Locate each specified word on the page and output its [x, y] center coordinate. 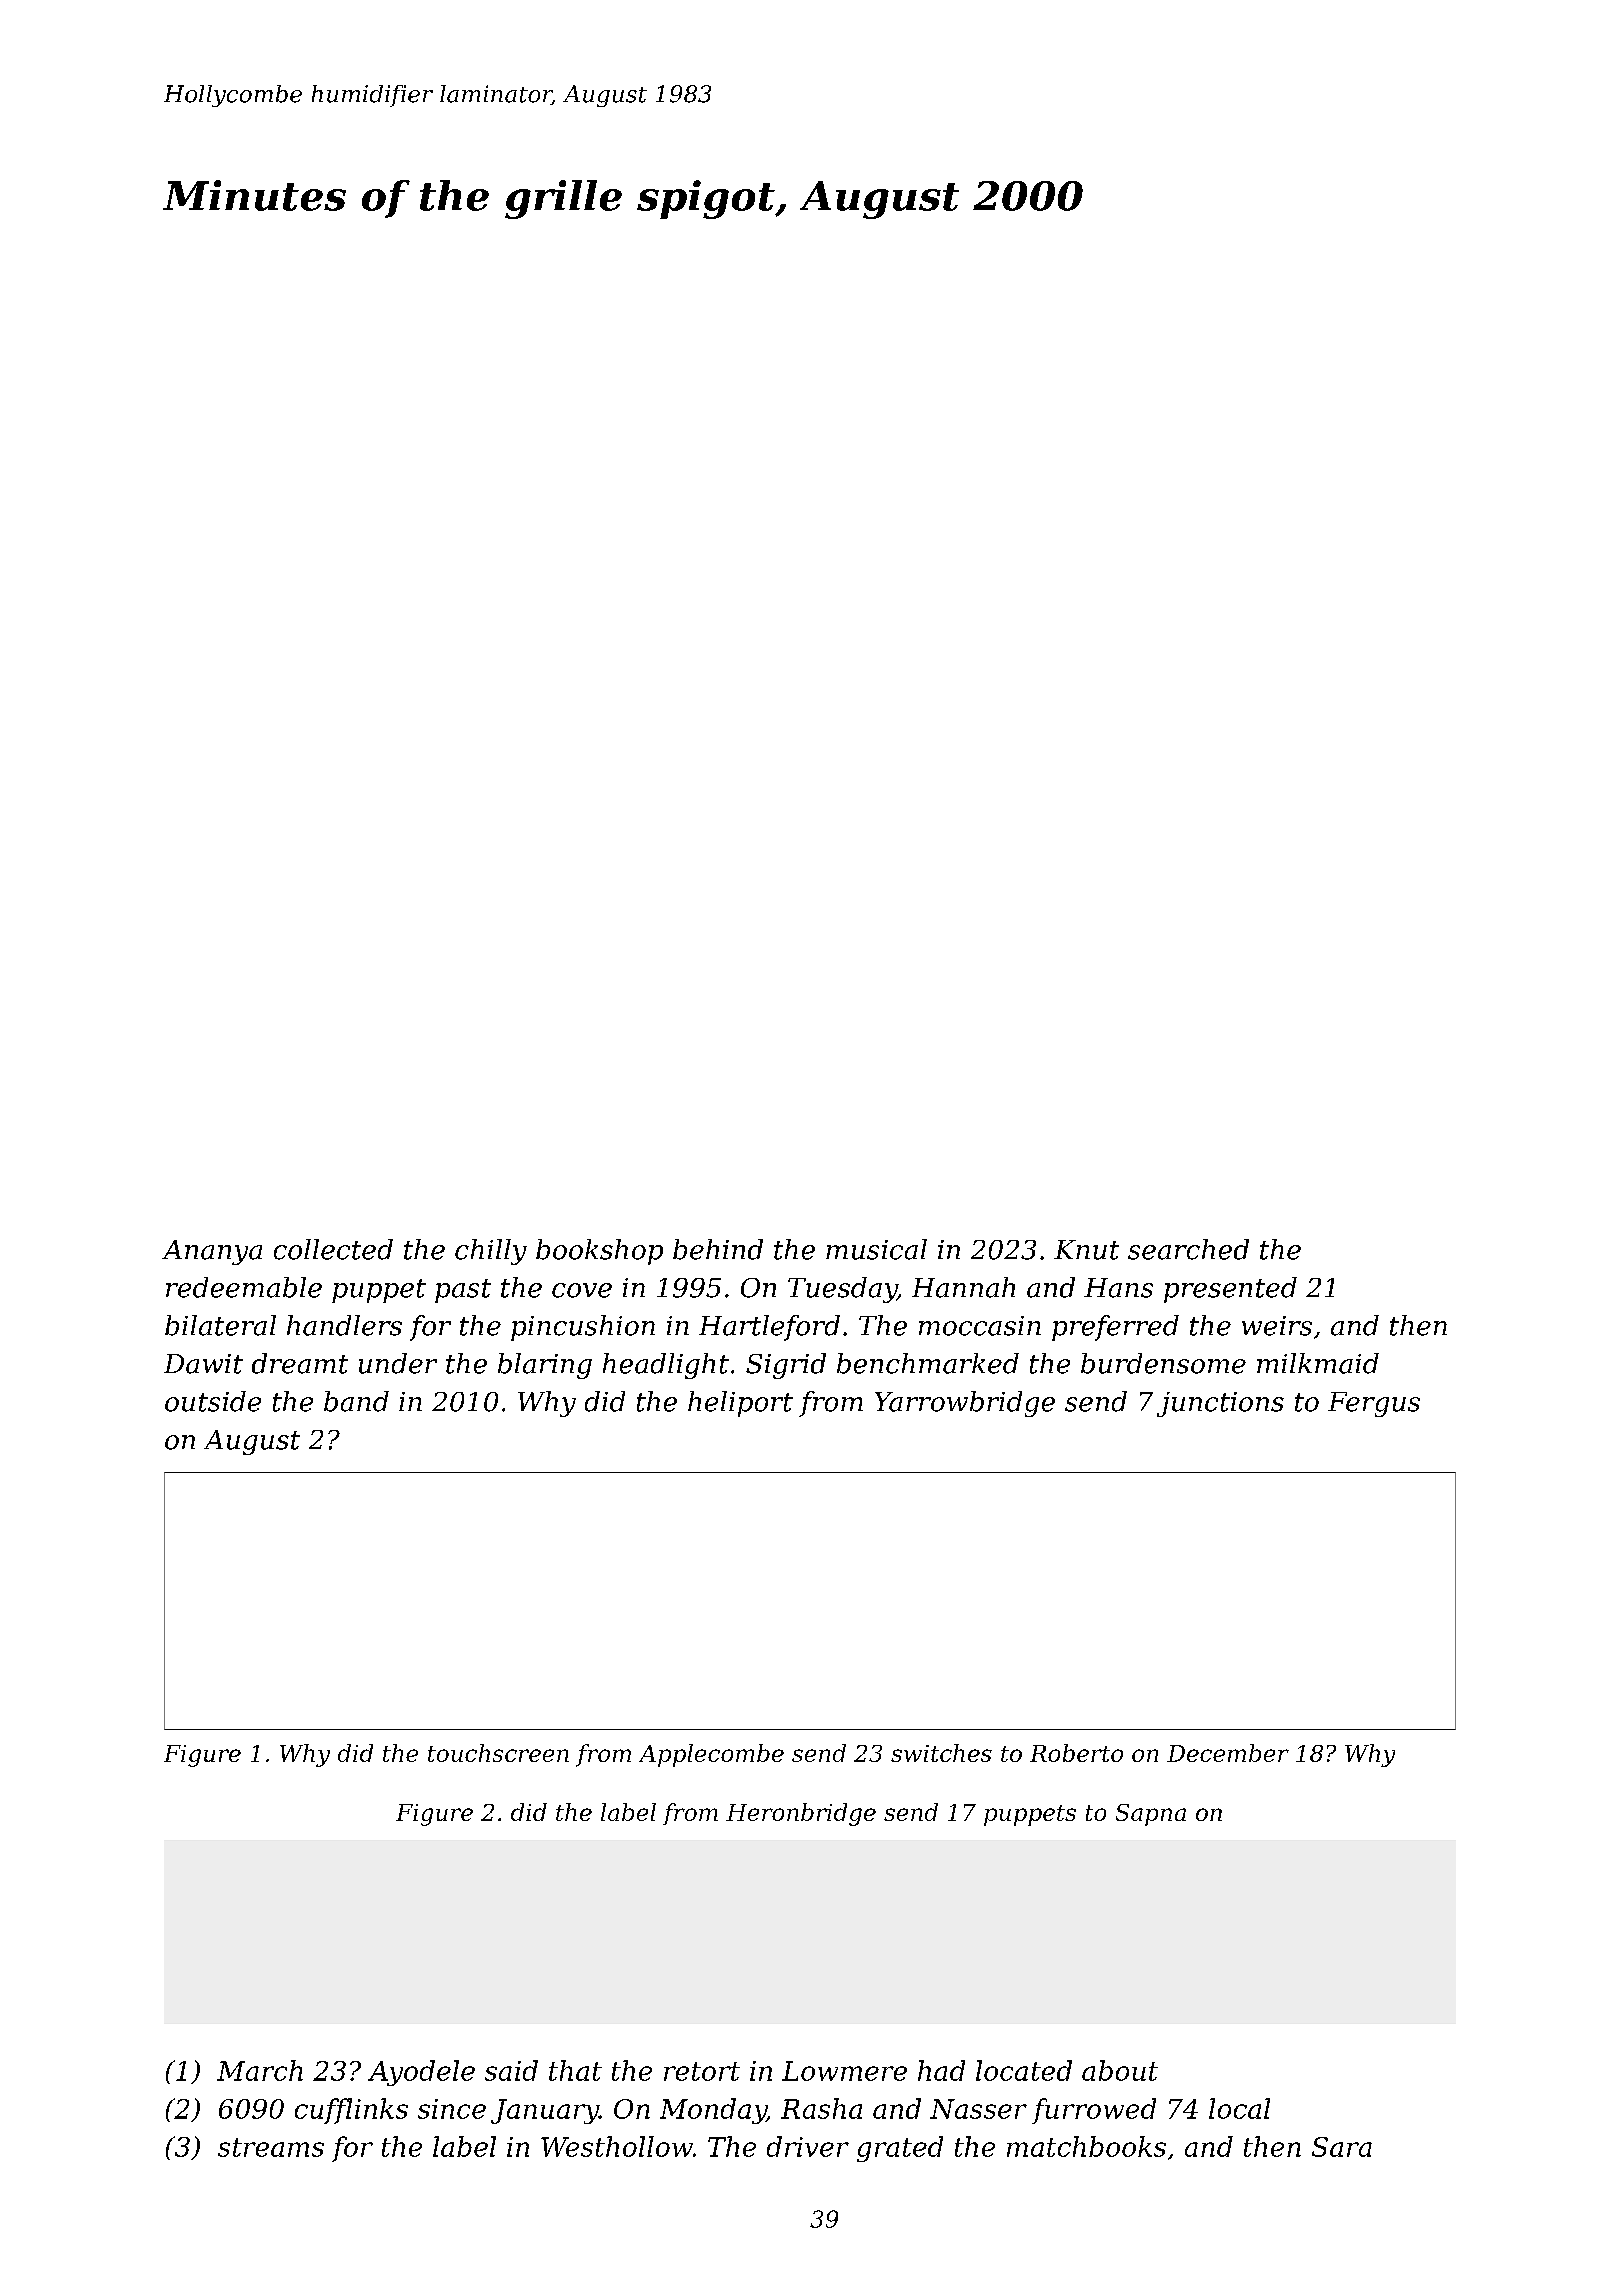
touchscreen [498, 1753]
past [463, 1291]
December [1228, 1753]
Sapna [1151, 1815]
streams [271, 2147]
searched [1188, 1249]
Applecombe [711, 1755]
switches [941, 1753]
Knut [1086, 1250]
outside [213, 1401]
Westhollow [617, 2146]
